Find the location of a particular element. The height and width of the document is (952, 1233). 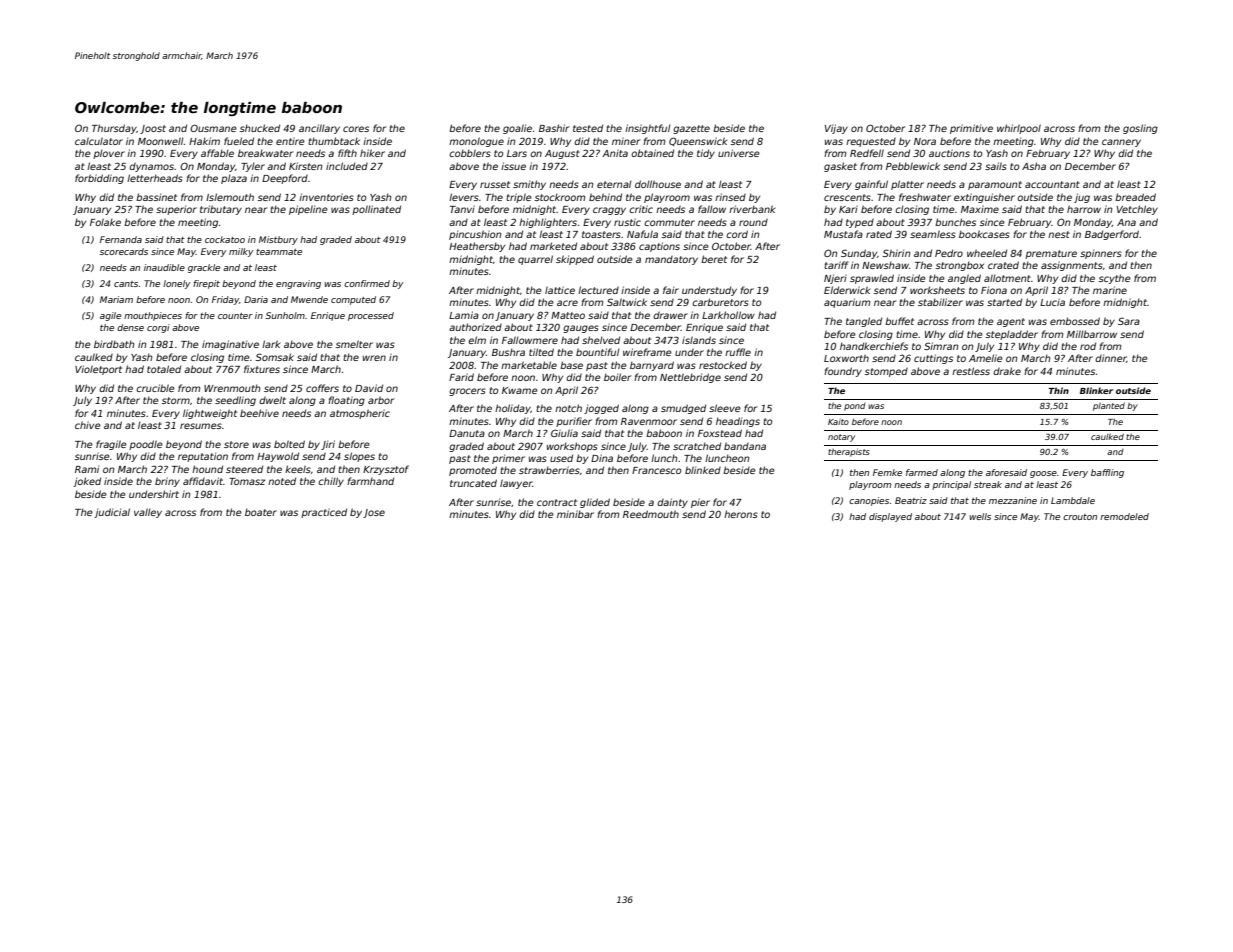

Thursday is located at coordinates (114, 129).
